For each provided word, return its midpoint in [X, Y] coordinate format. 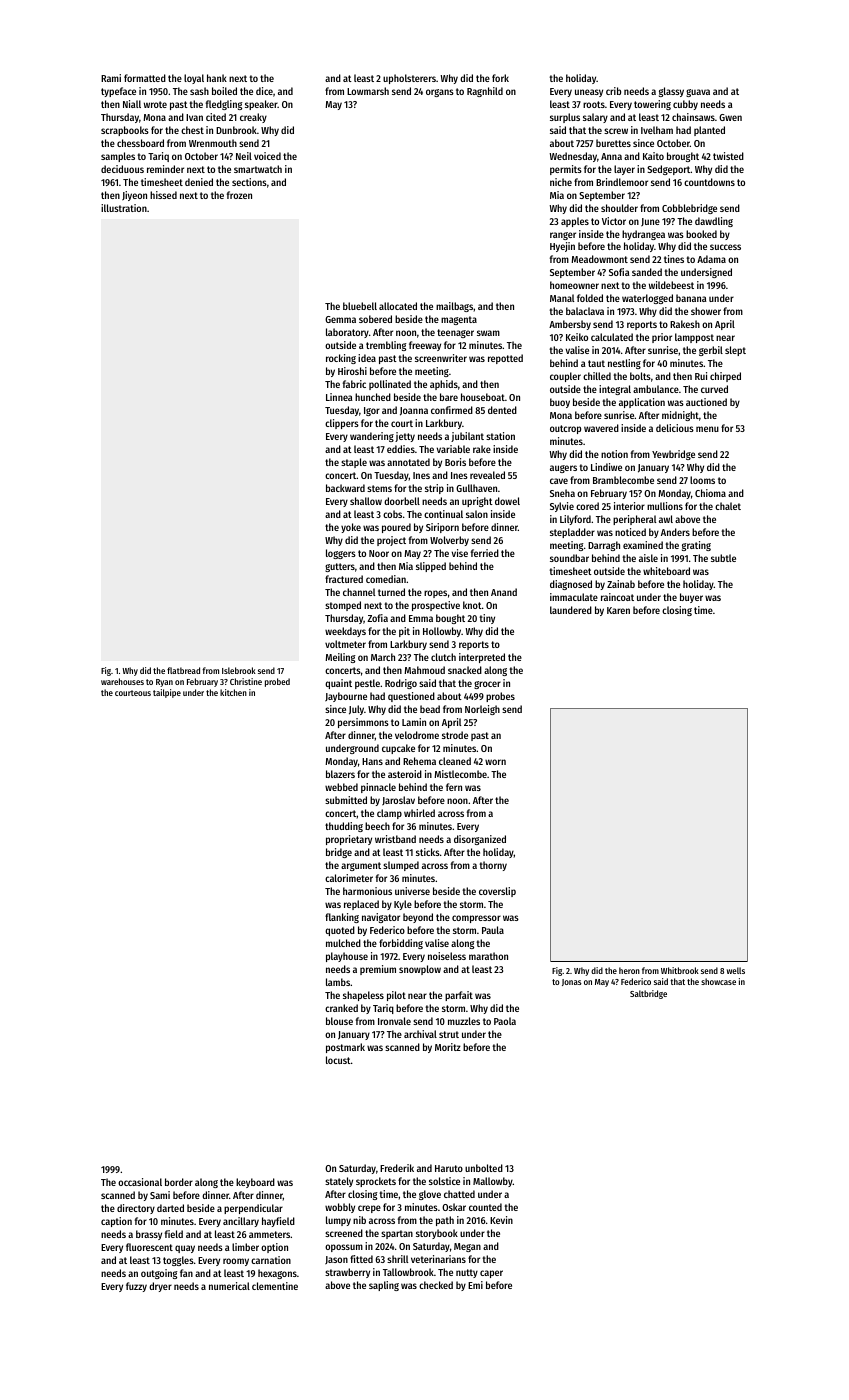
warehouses [122, 681]
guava [698, 93]
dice [264, 91]
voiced [267, 156]
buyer [691, 598]
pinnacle [378, 788]
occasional [140, 1182]
